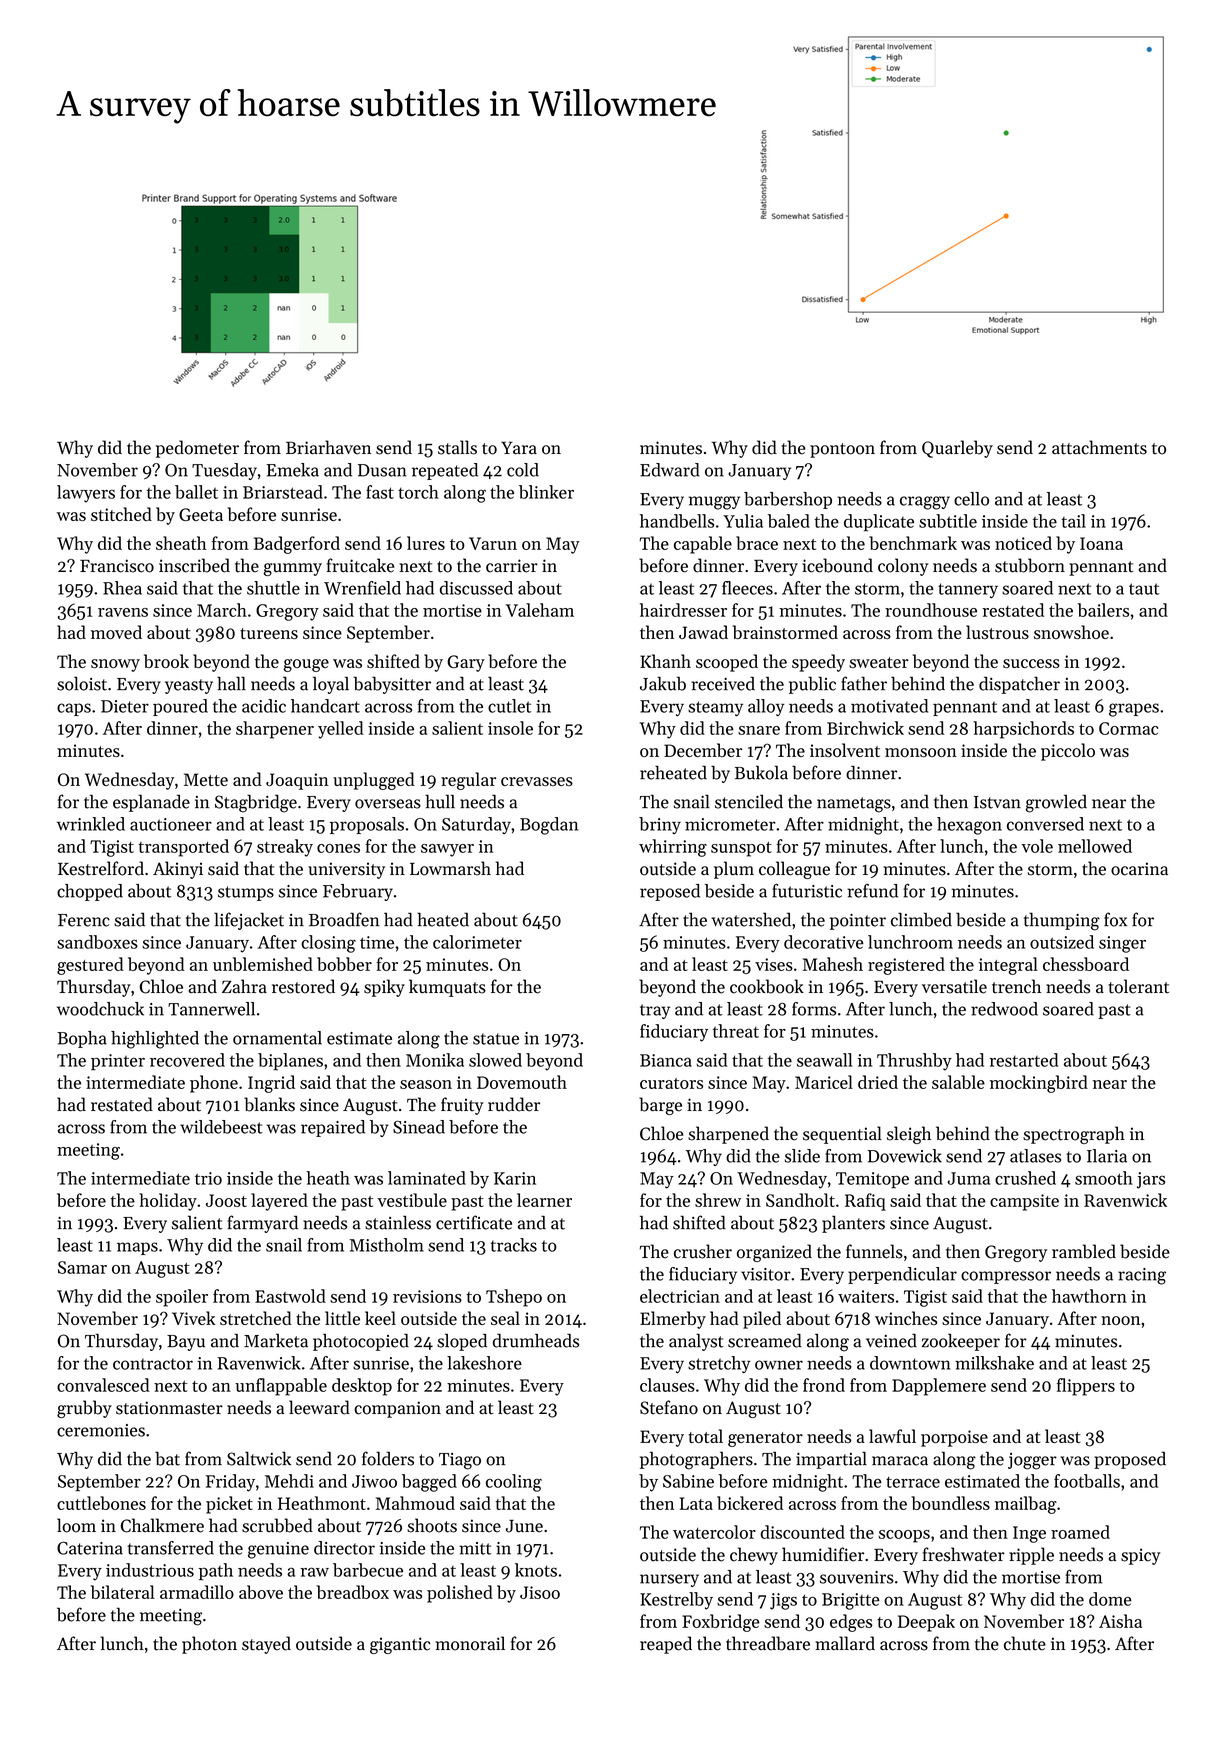  I want to click on grubby, so click(84, 1409).
